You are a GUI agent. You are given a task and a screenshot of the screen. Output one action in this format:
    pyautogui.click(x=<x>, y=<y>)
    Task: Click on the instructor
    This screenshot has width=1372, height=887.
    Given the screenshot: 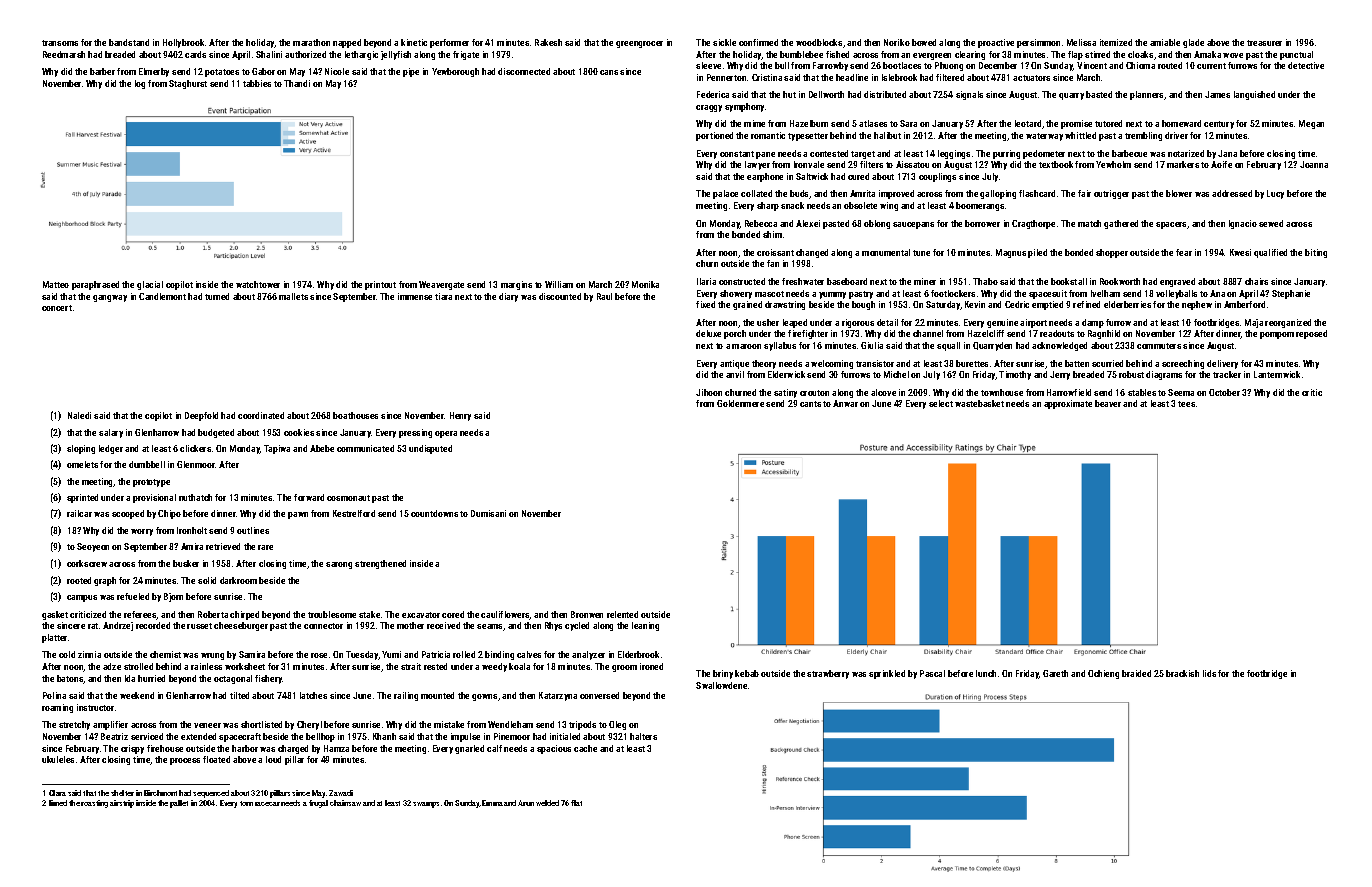 What is the action you would take?
    pyautogui.click(x=95, y=707)
